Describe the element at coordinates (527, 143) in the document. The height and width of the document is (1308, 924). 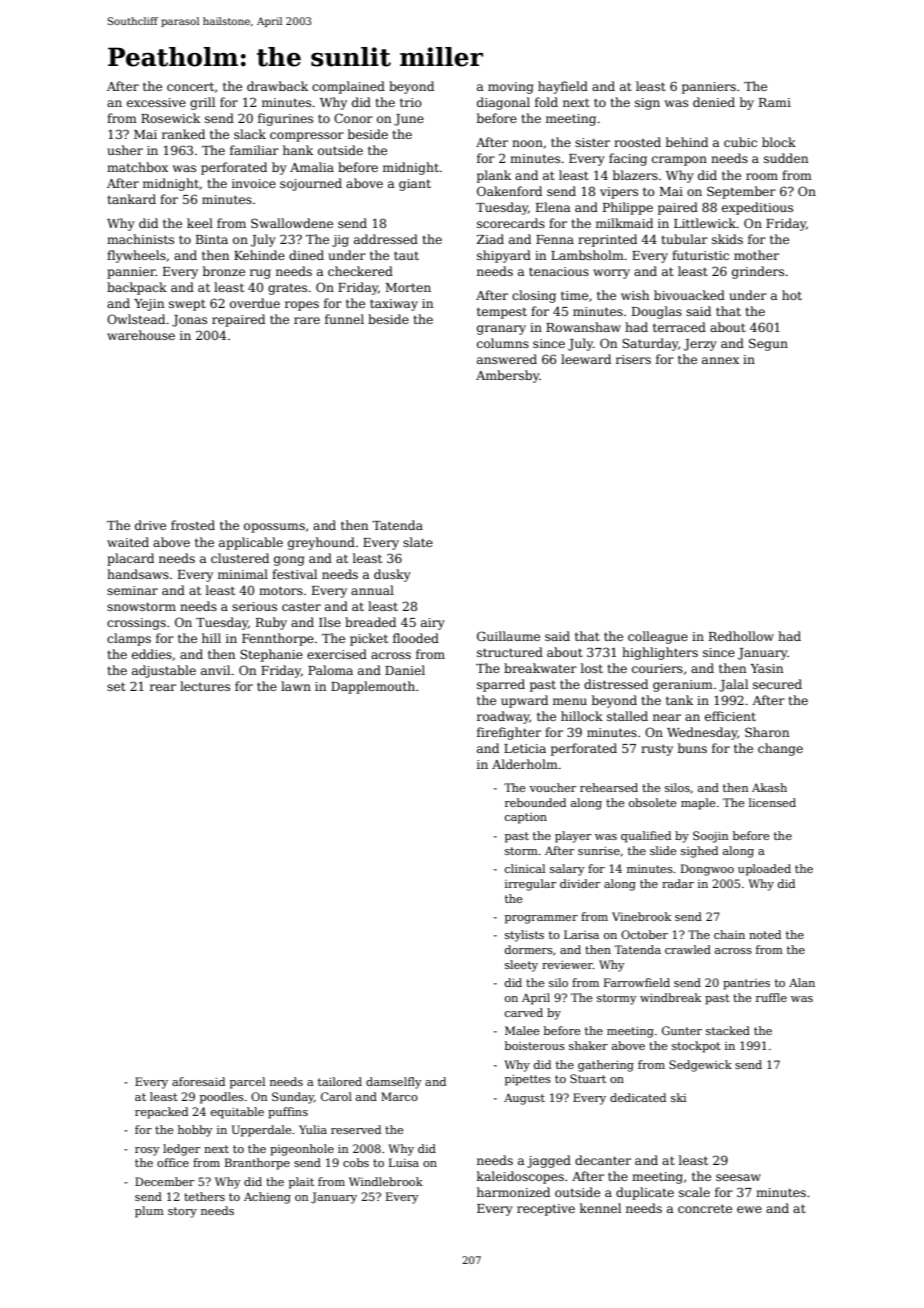
I see `noon` at that location.
